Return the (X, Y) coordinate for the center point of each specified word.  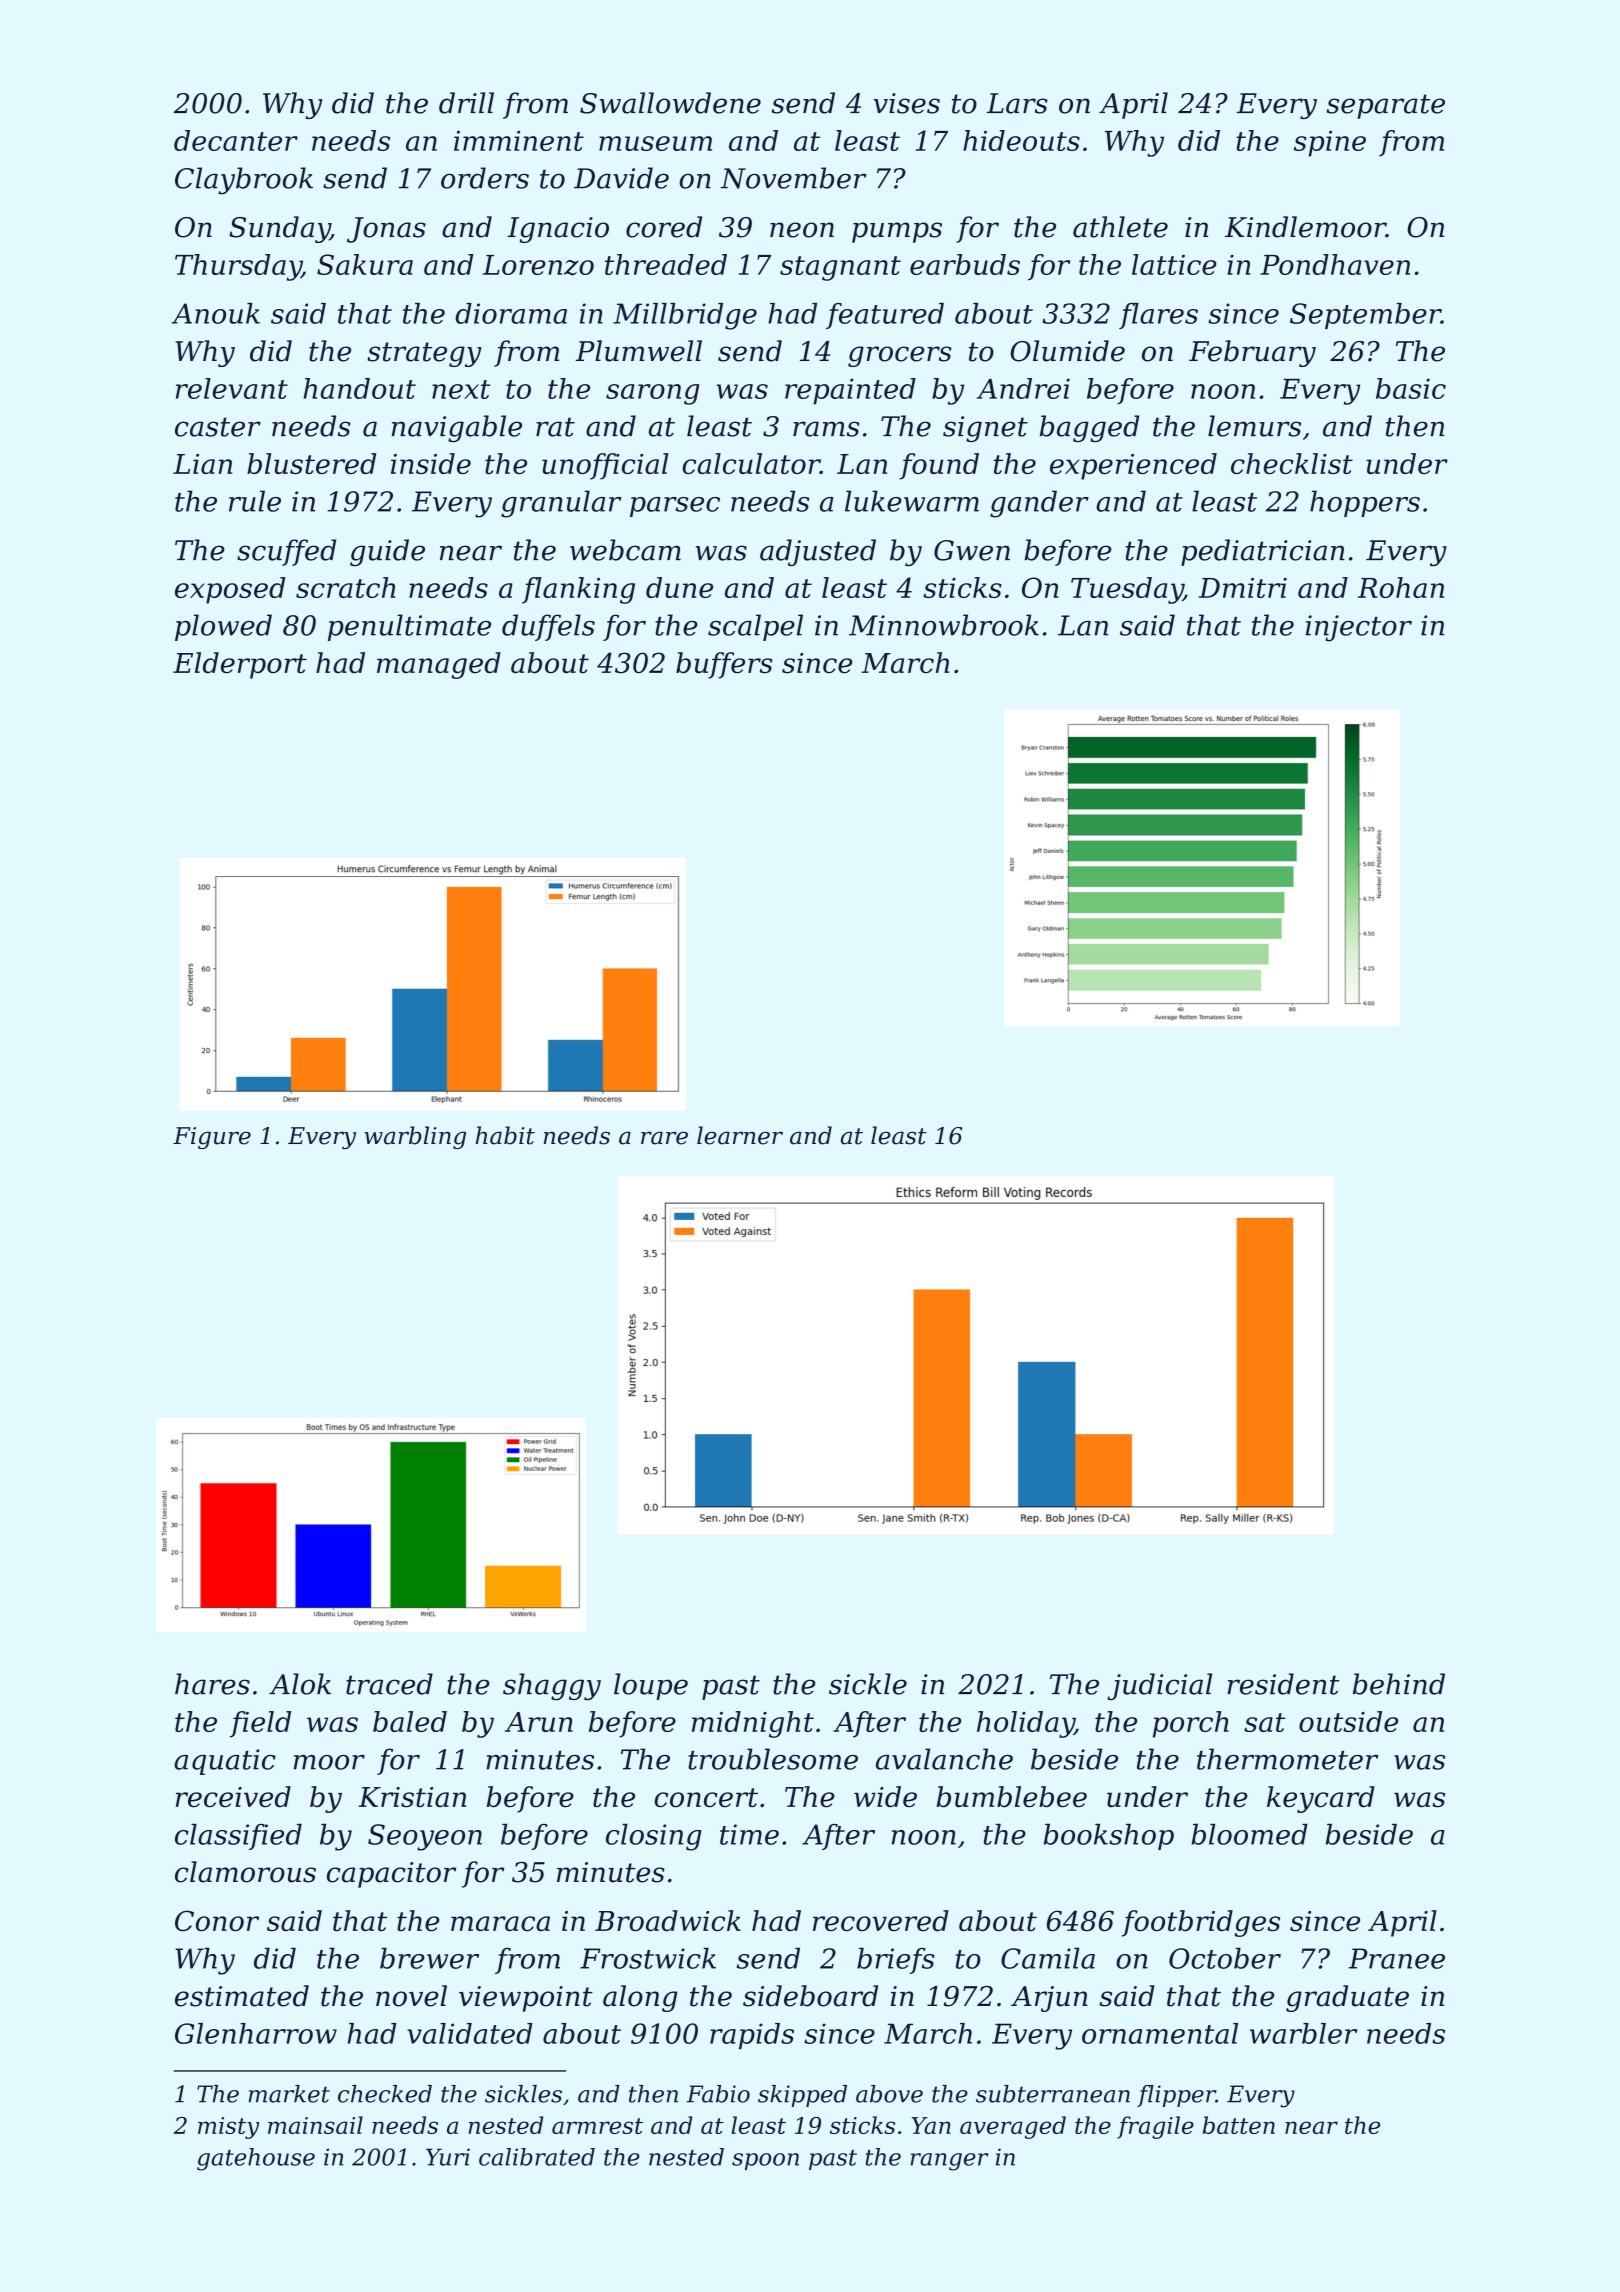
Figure (212, 1138)
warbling (415, 1137)
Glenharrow (256, 2033)
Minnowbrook (944, 625)
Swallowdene (670, 103)
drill (466, 103)
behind (1399, 1684)
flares (1158, 316)
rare (664, 1138)
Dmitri (1243, 588)
